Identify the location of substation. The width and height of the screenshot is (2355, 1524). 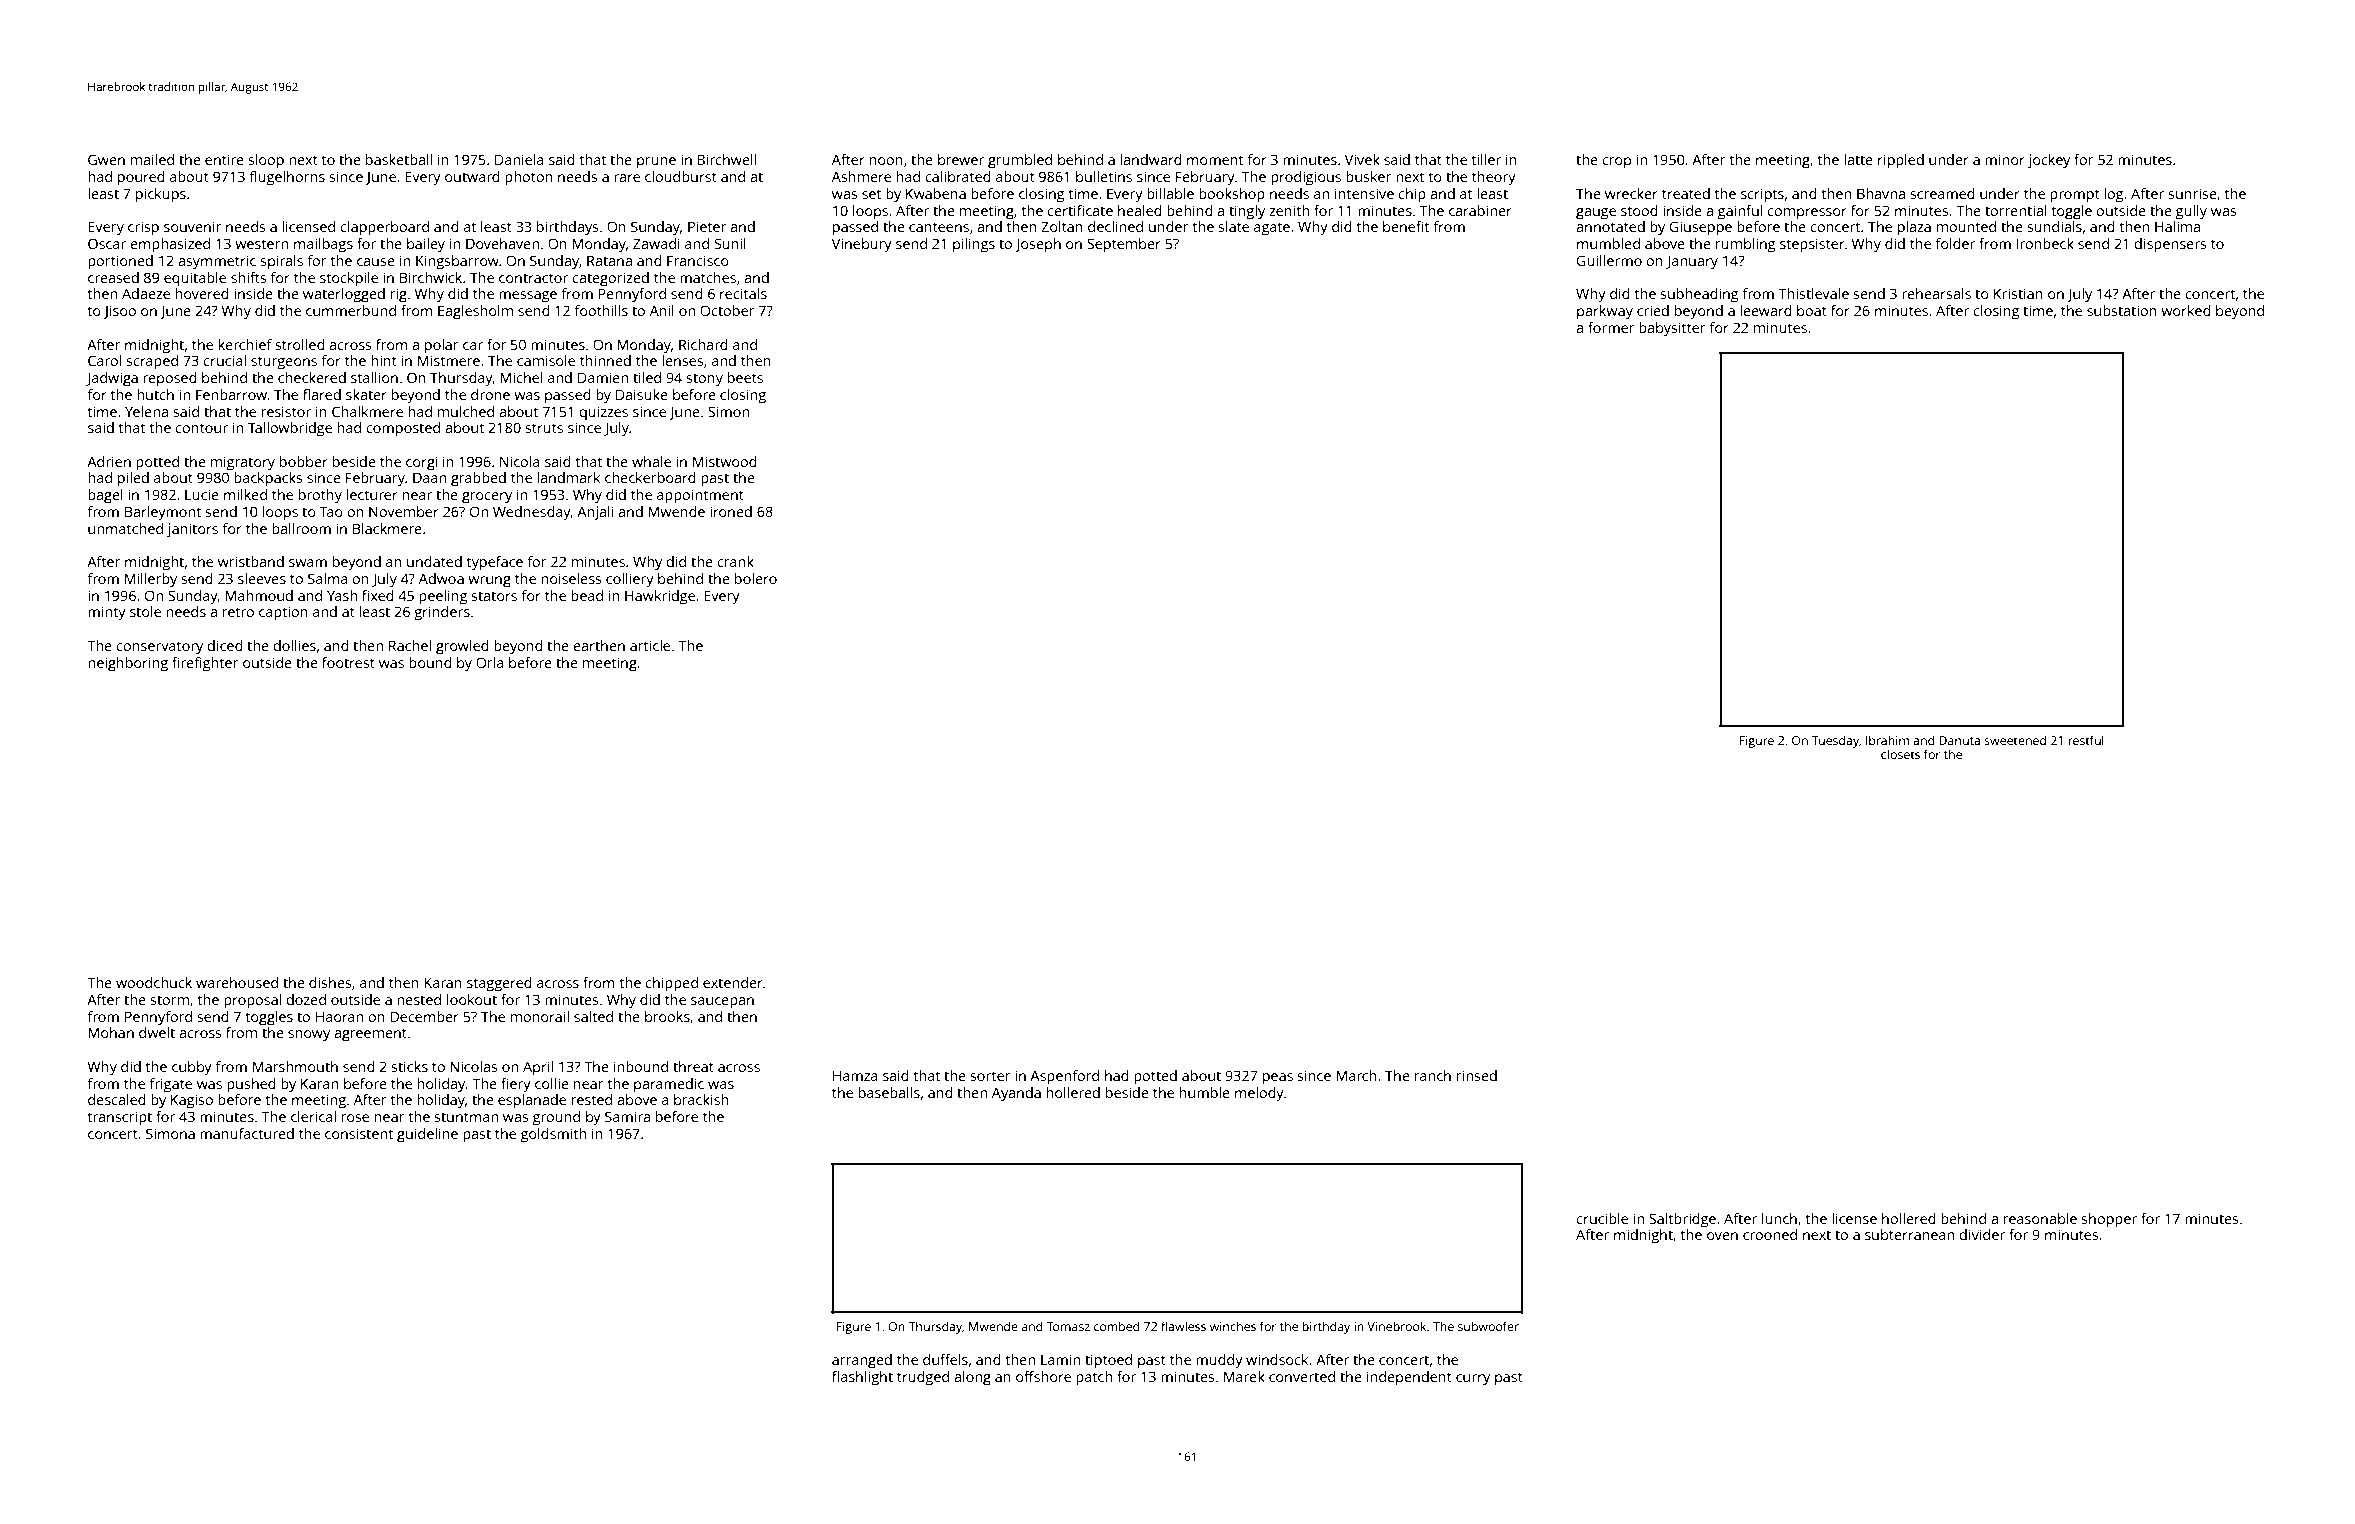
(2122, 310).
